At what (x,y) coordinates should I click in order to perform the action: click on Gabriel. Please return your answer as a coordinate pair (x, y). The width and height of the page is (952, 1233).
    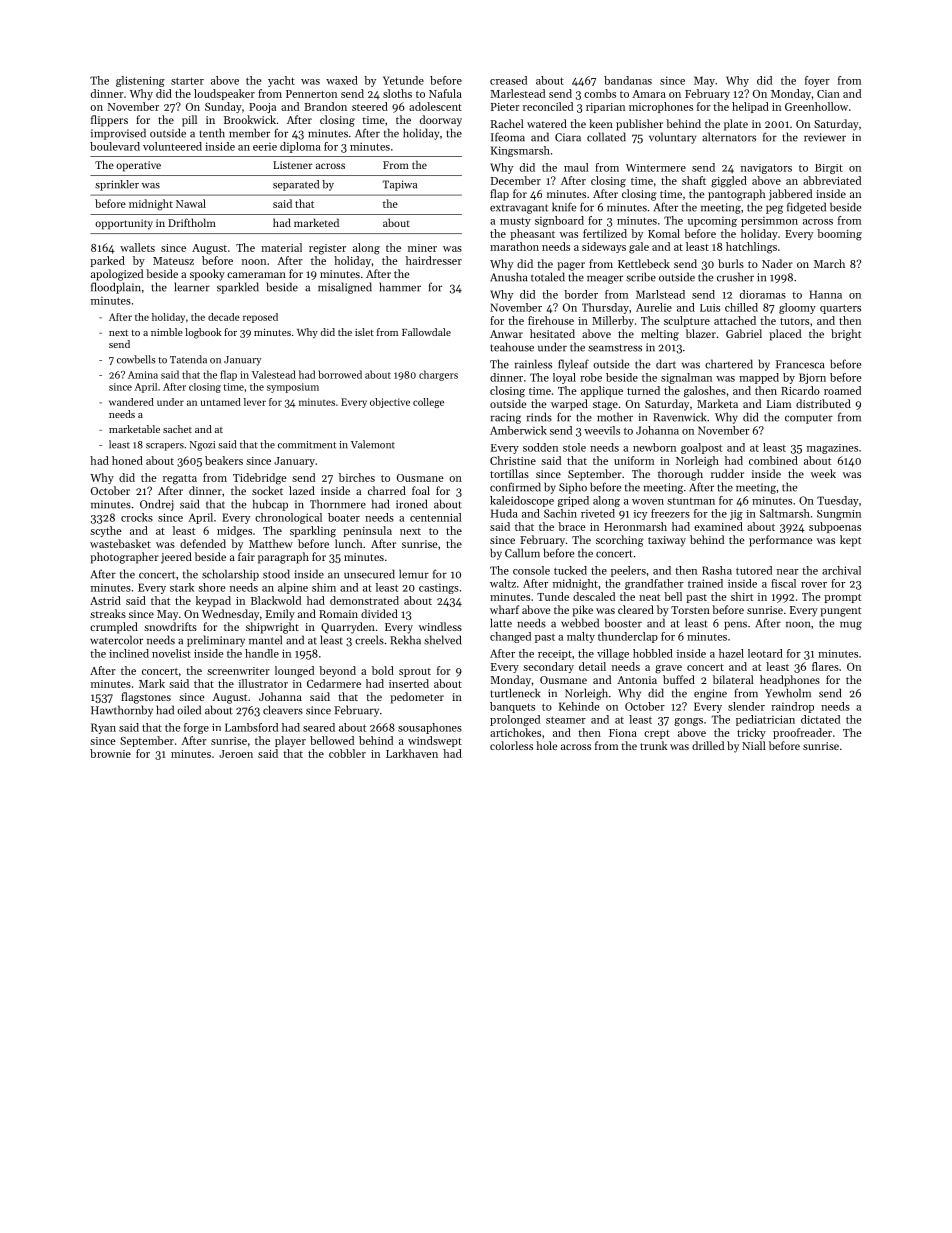
    Looking at the image, I should click on (744, 333).
